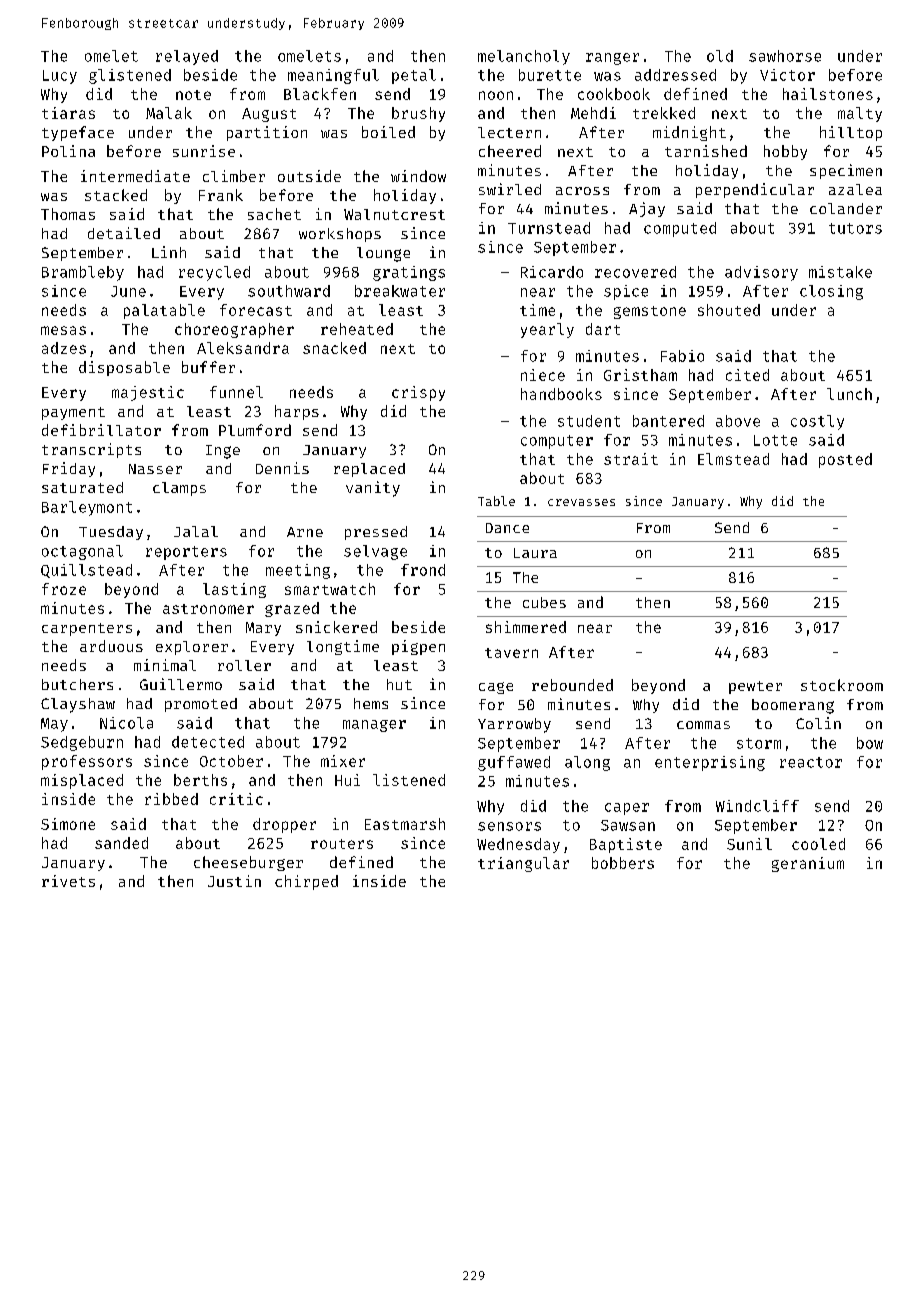 This screenshot has width=924, height=1308. What do you see at coordinates (342, 844) in the screenshot?
I see `routers` at bounding box center [342, 844].
